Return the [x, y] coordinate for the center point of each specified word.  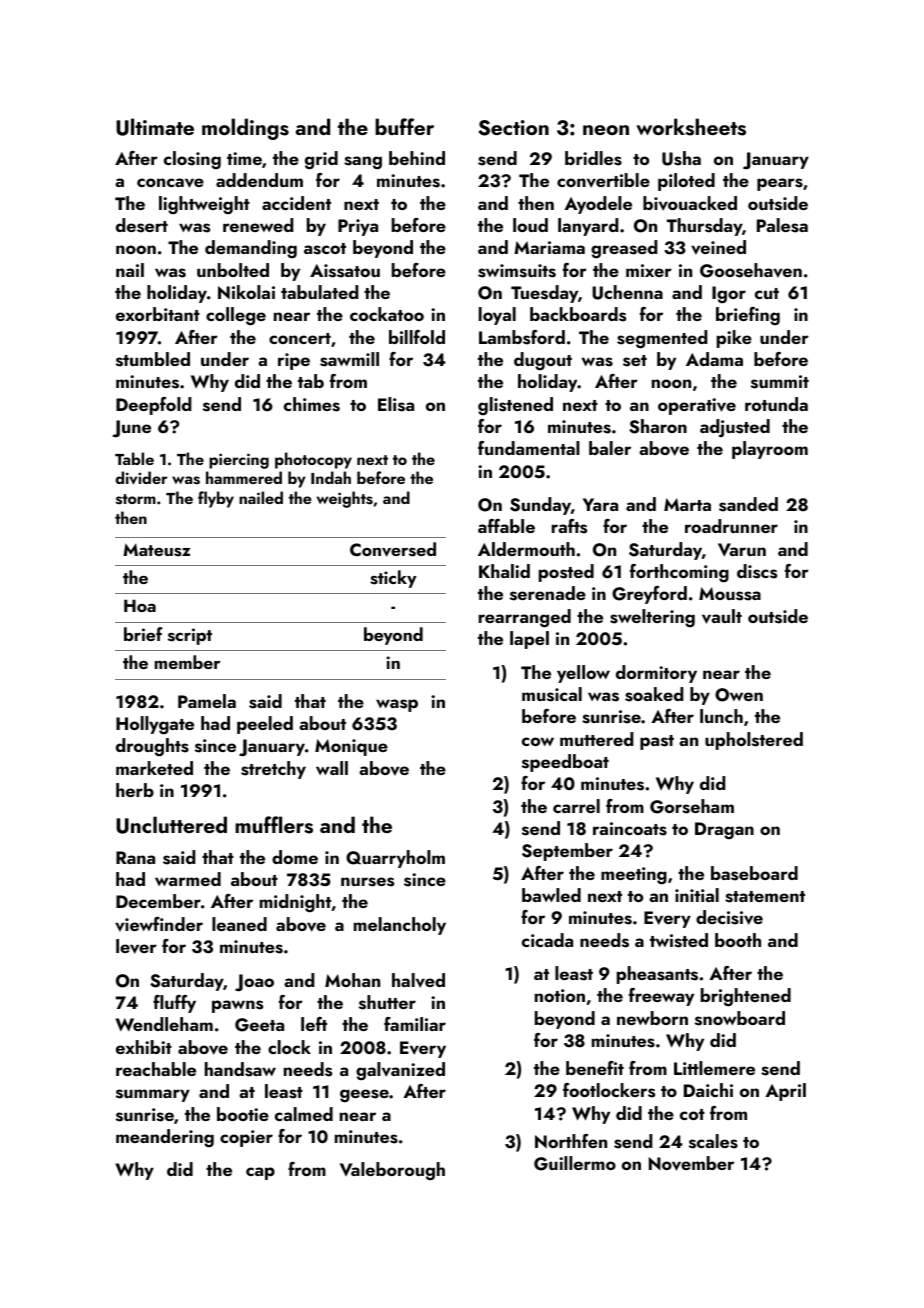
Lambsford [522, 337]
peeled [265, 725]
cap [260, 1173]
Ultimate [155, 127]
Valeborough [392, 1171]
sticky [393, 579]
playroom [770, 450]
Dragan [724, 830]
